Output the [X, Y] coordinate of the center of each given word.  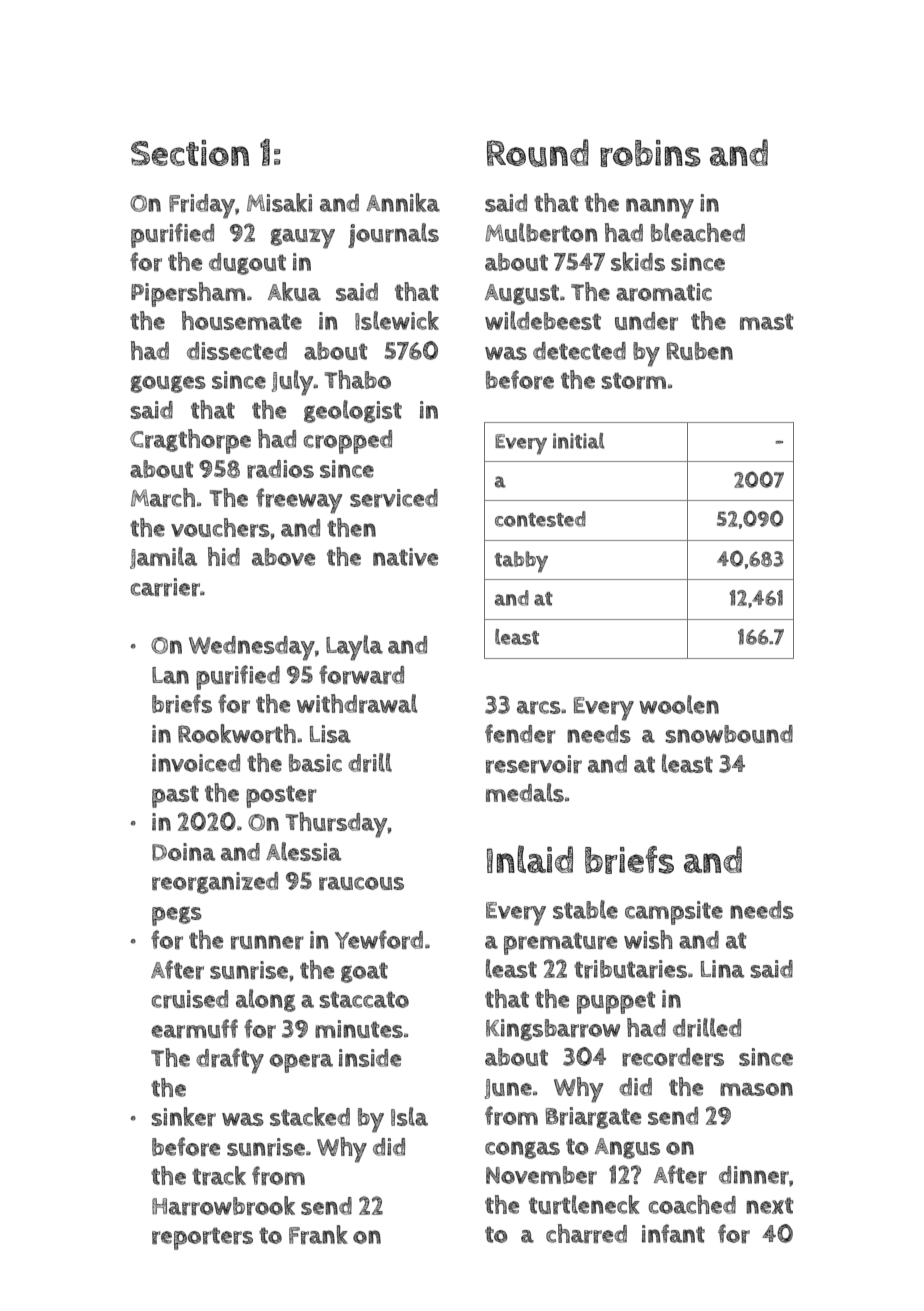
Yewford [379, 939]
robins [650, 153]
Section [190, 153]
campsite [674, 913]
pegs [177, 916]
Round [538, 153]
